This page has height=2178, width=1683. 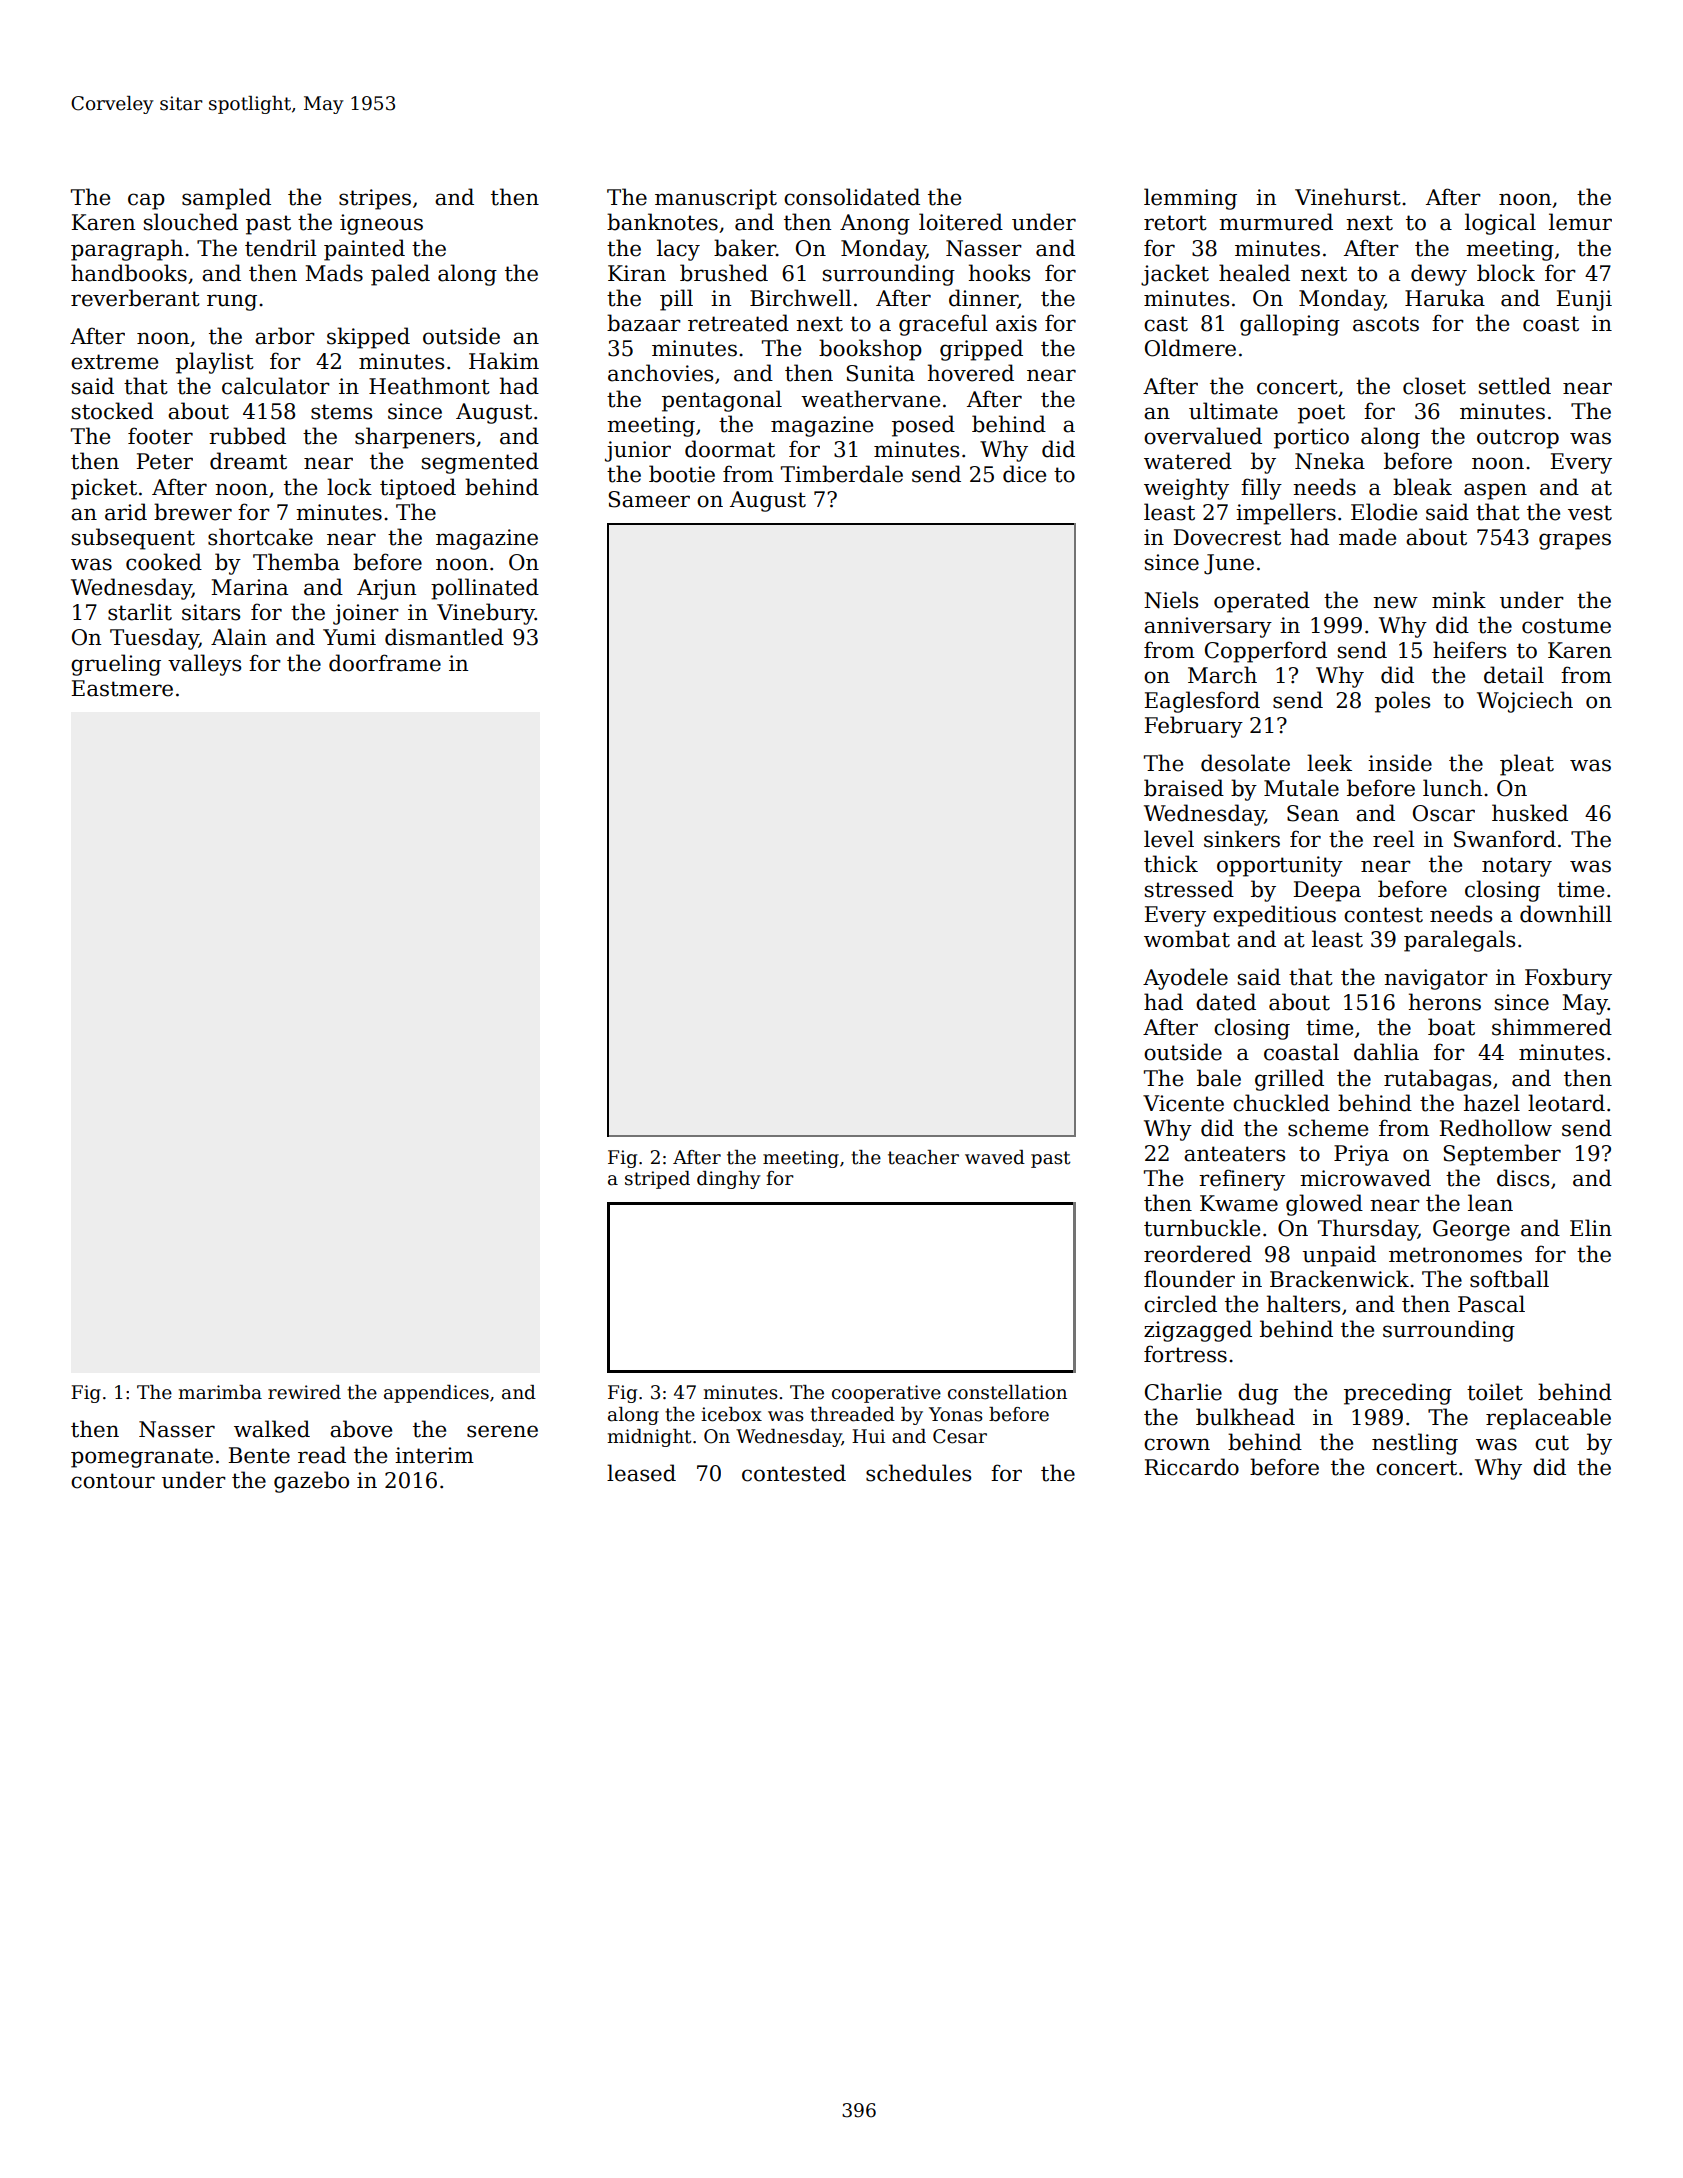 I want to click on lemming, so click(x=1190, y=199).
